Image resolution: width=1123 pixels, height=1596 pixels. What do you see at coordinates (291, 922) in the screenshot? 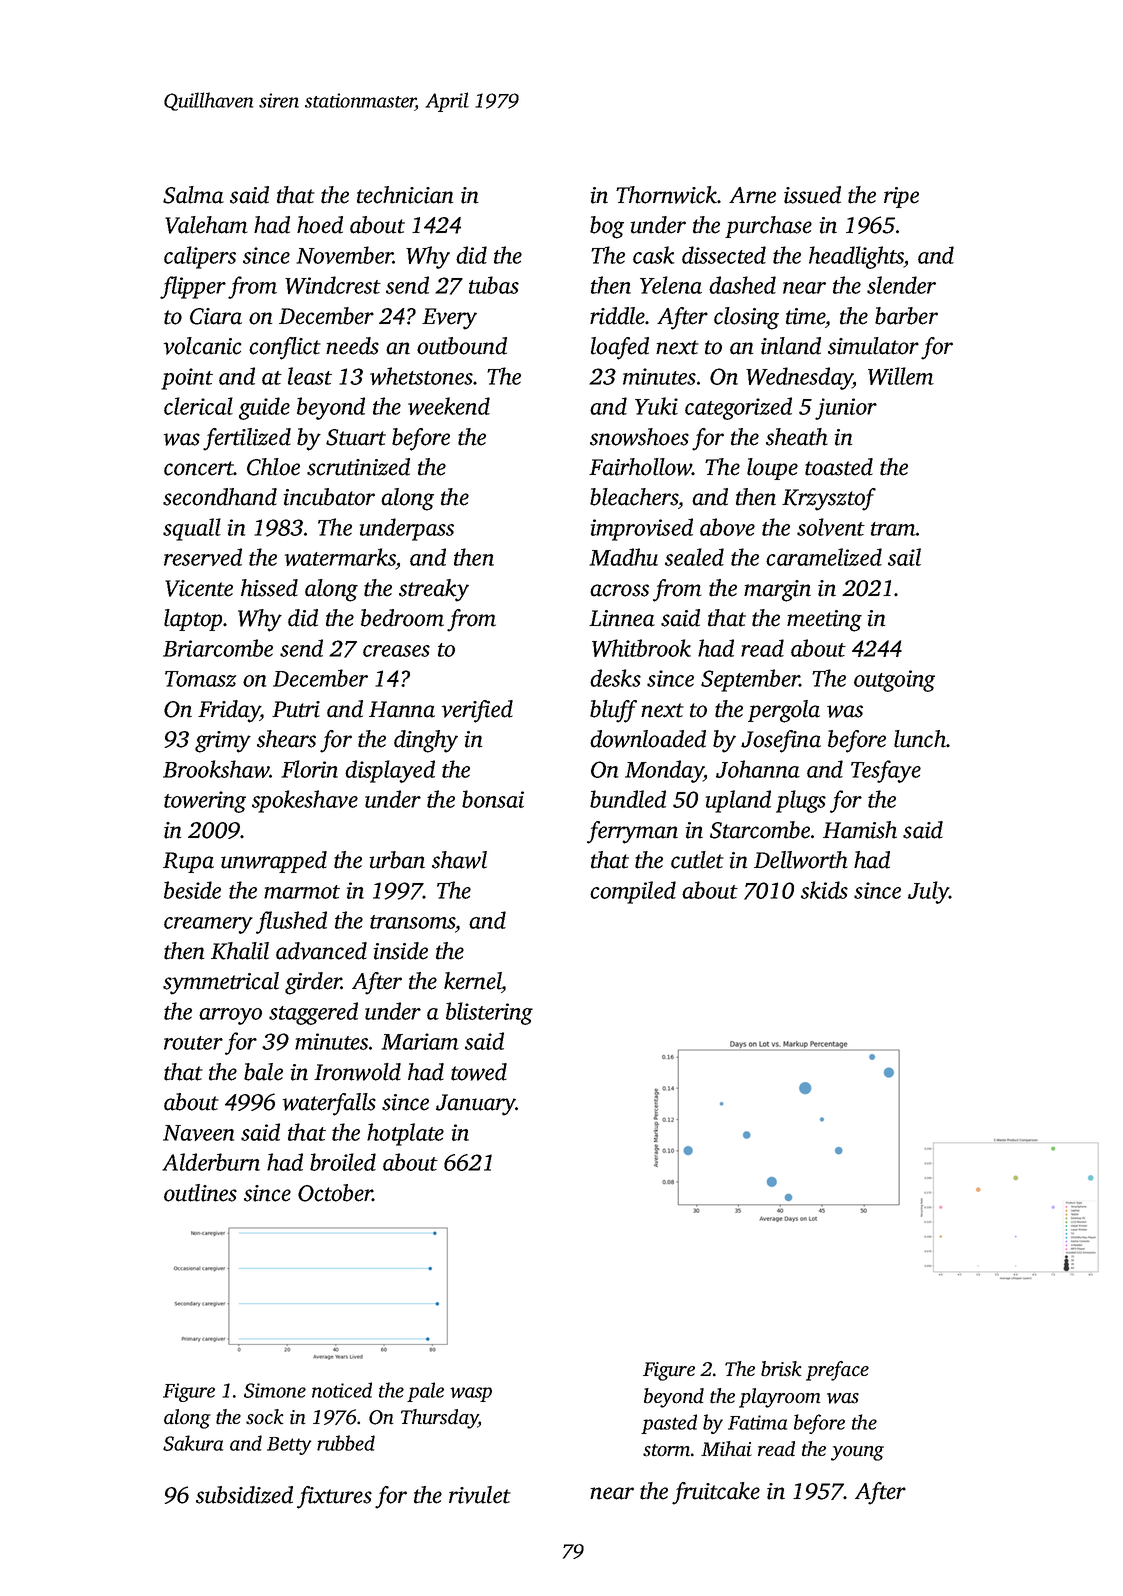
I see `flushed` at bounding box center [291, 922].
